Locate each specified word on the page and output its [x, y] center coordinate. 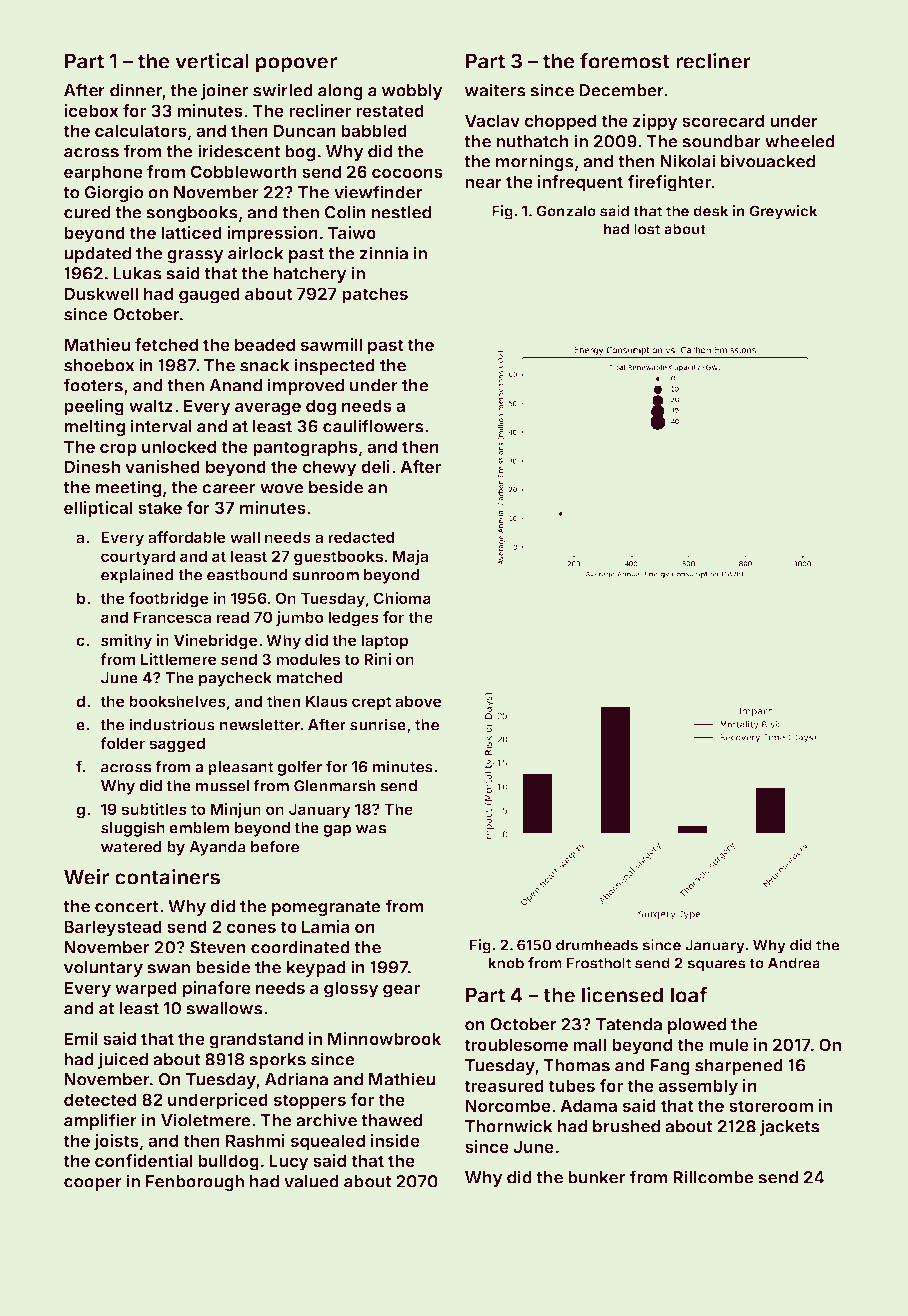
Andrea [794, 963]
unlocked [179, 446]
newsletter [260, 725]
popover [296, 65]
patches [375, 295]
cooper [93, 1184]
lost [647, 229]
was [370, 829]
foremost [625, 61]
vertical [212, 61]
